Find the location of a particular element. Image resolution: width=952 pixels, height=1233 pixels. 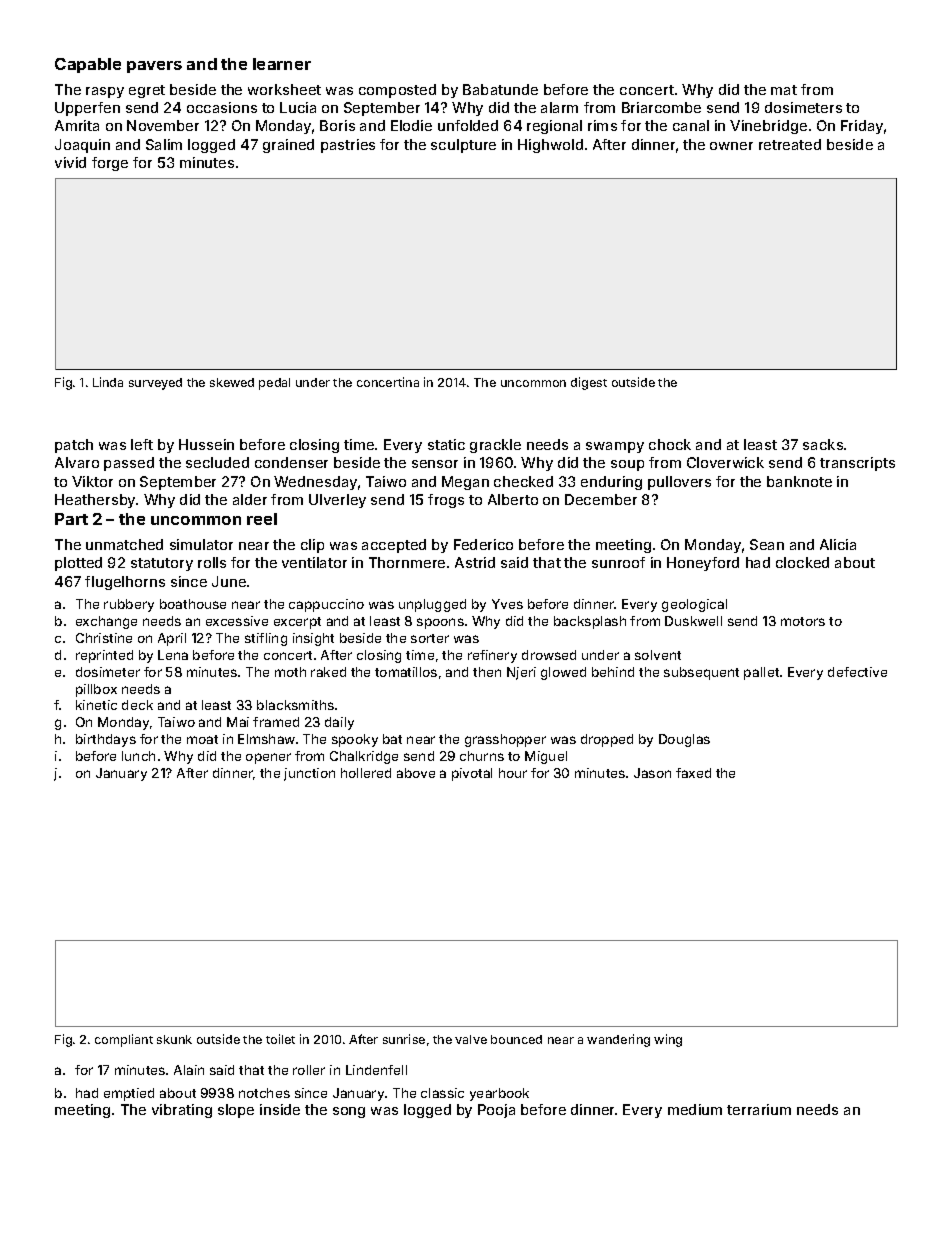

Babatunde is located at coordinates (500, 89).
